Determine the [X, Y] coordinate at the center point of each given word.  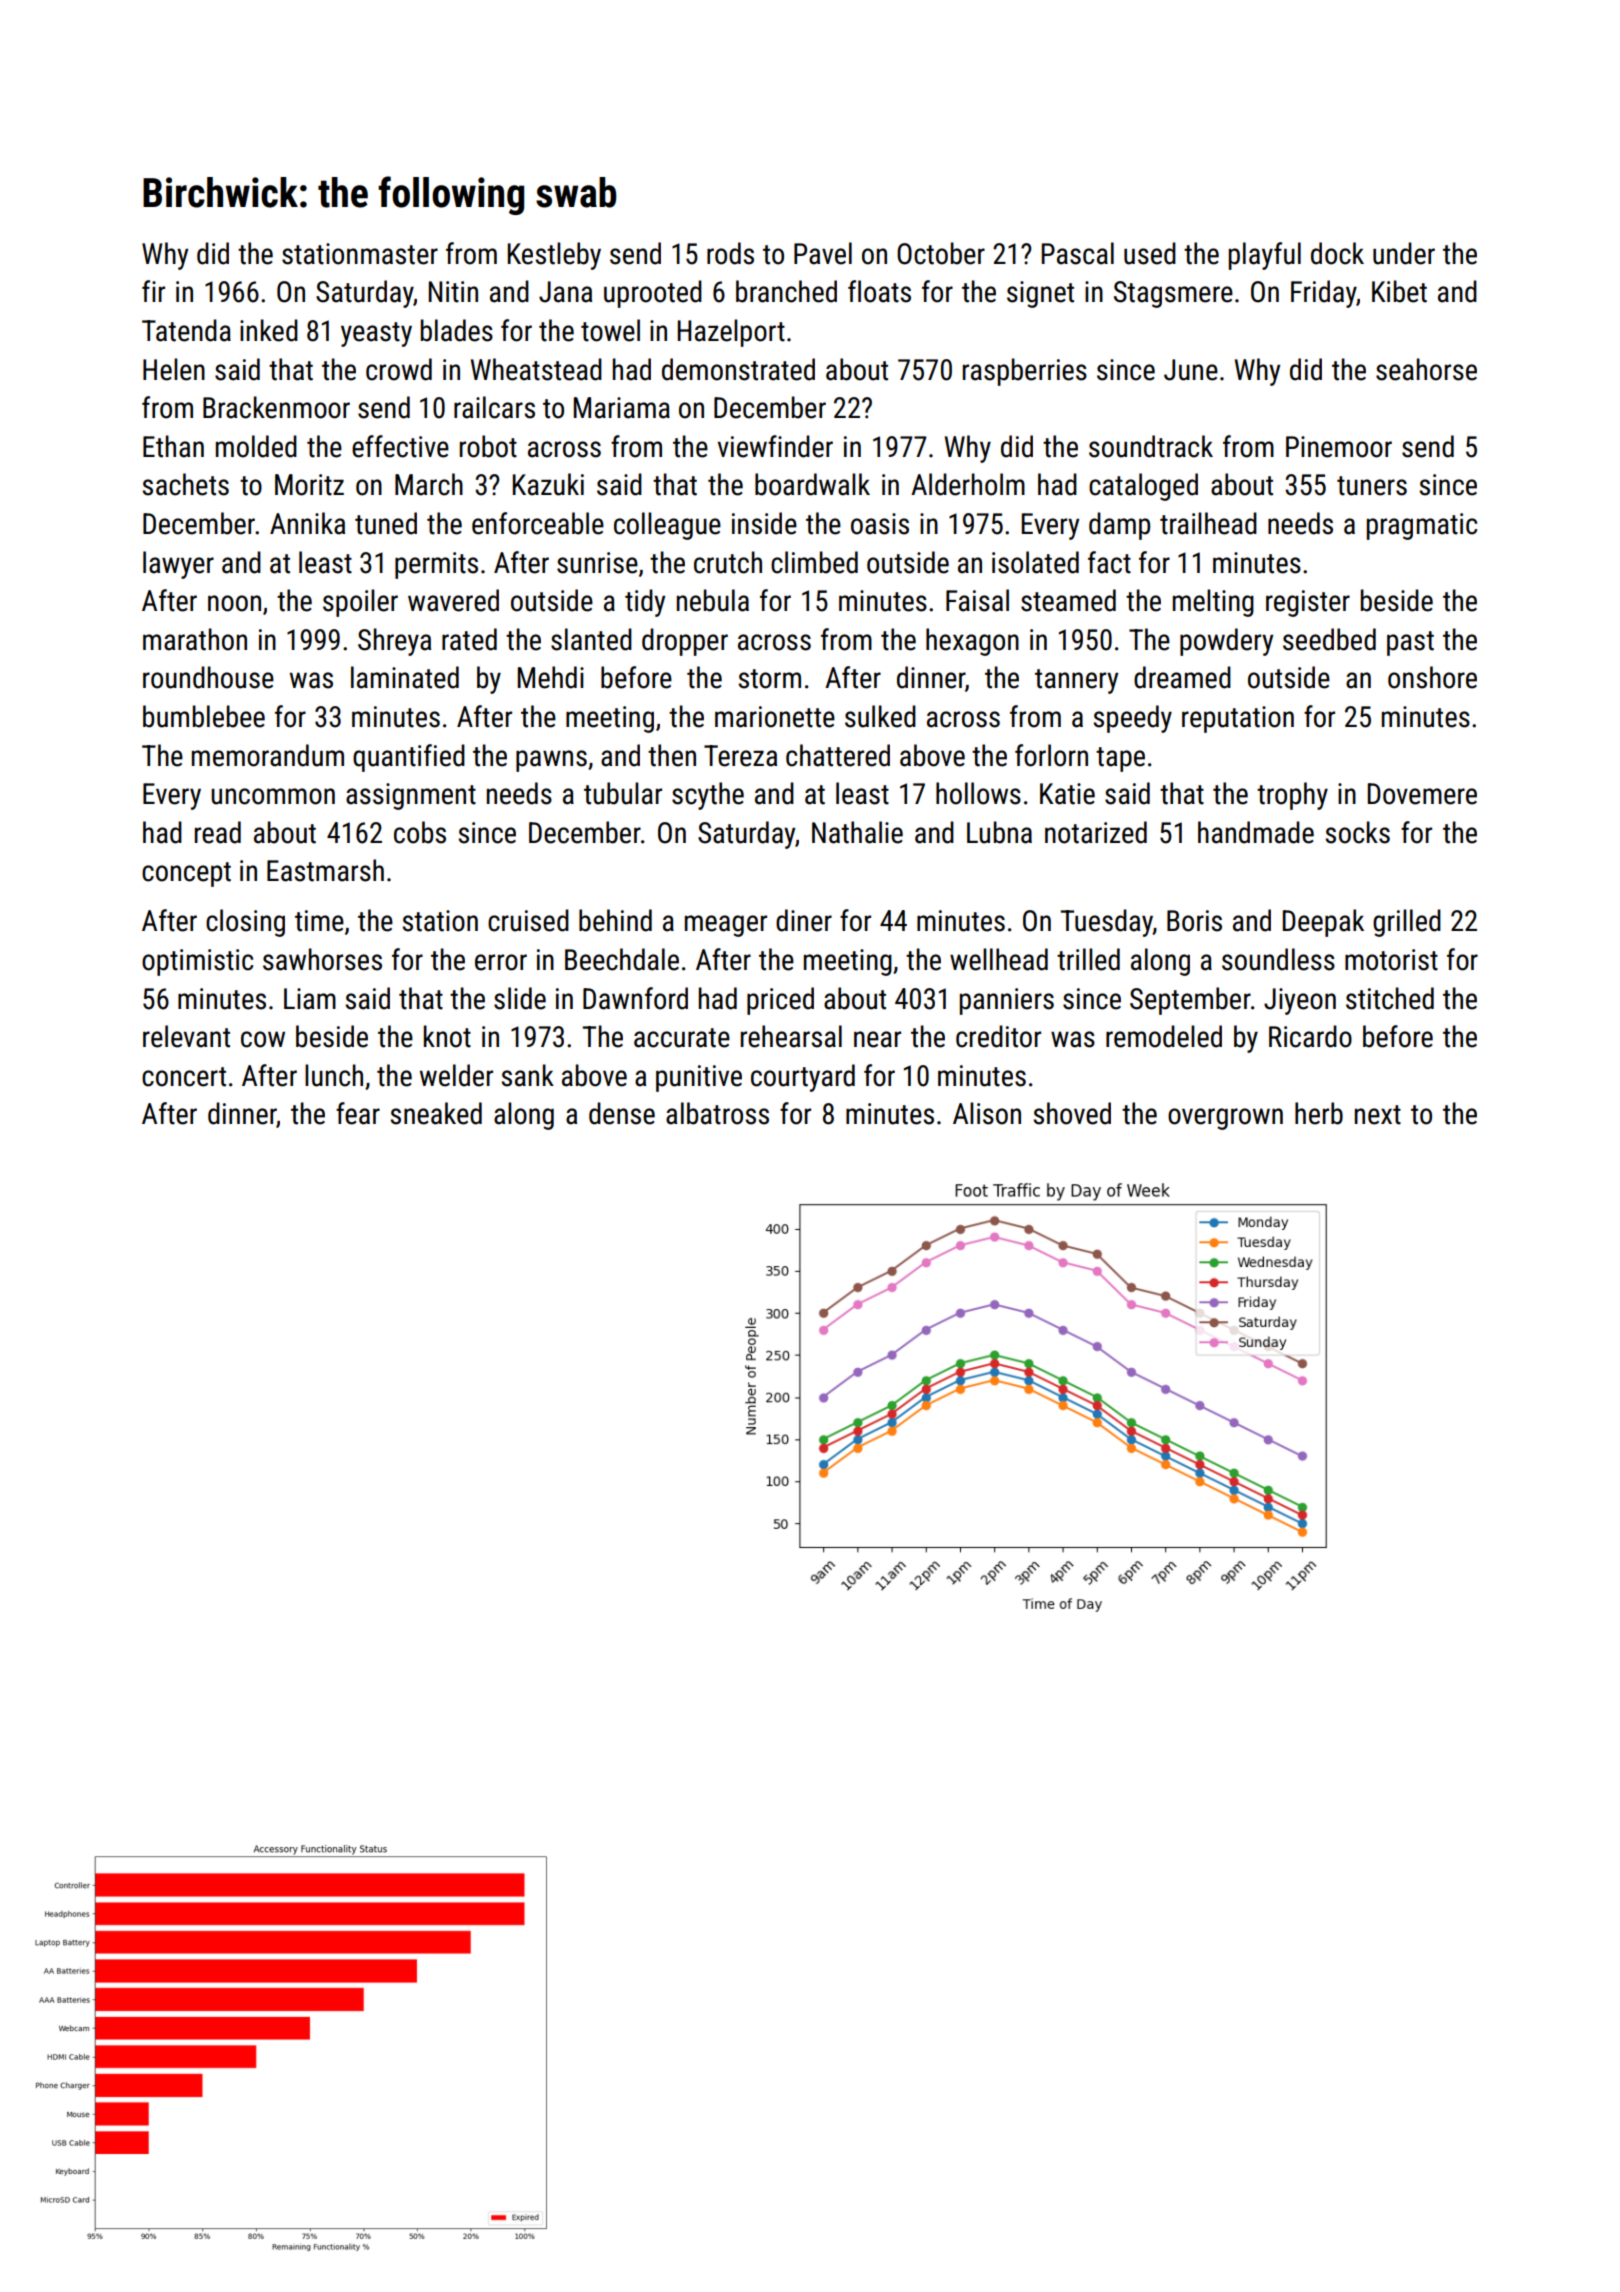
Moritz [309, 485]
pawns [551, 761]
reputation [1238, 719]
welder [456, 1075]
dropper [685, 642]
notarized [1096, 832]
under [1404, 253]
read [218, 832]
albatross [717, 1113]
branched [786, 291]
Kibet [1399, 291]
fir [153, 291]
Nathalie [857, 832]
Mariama [622, 408]
